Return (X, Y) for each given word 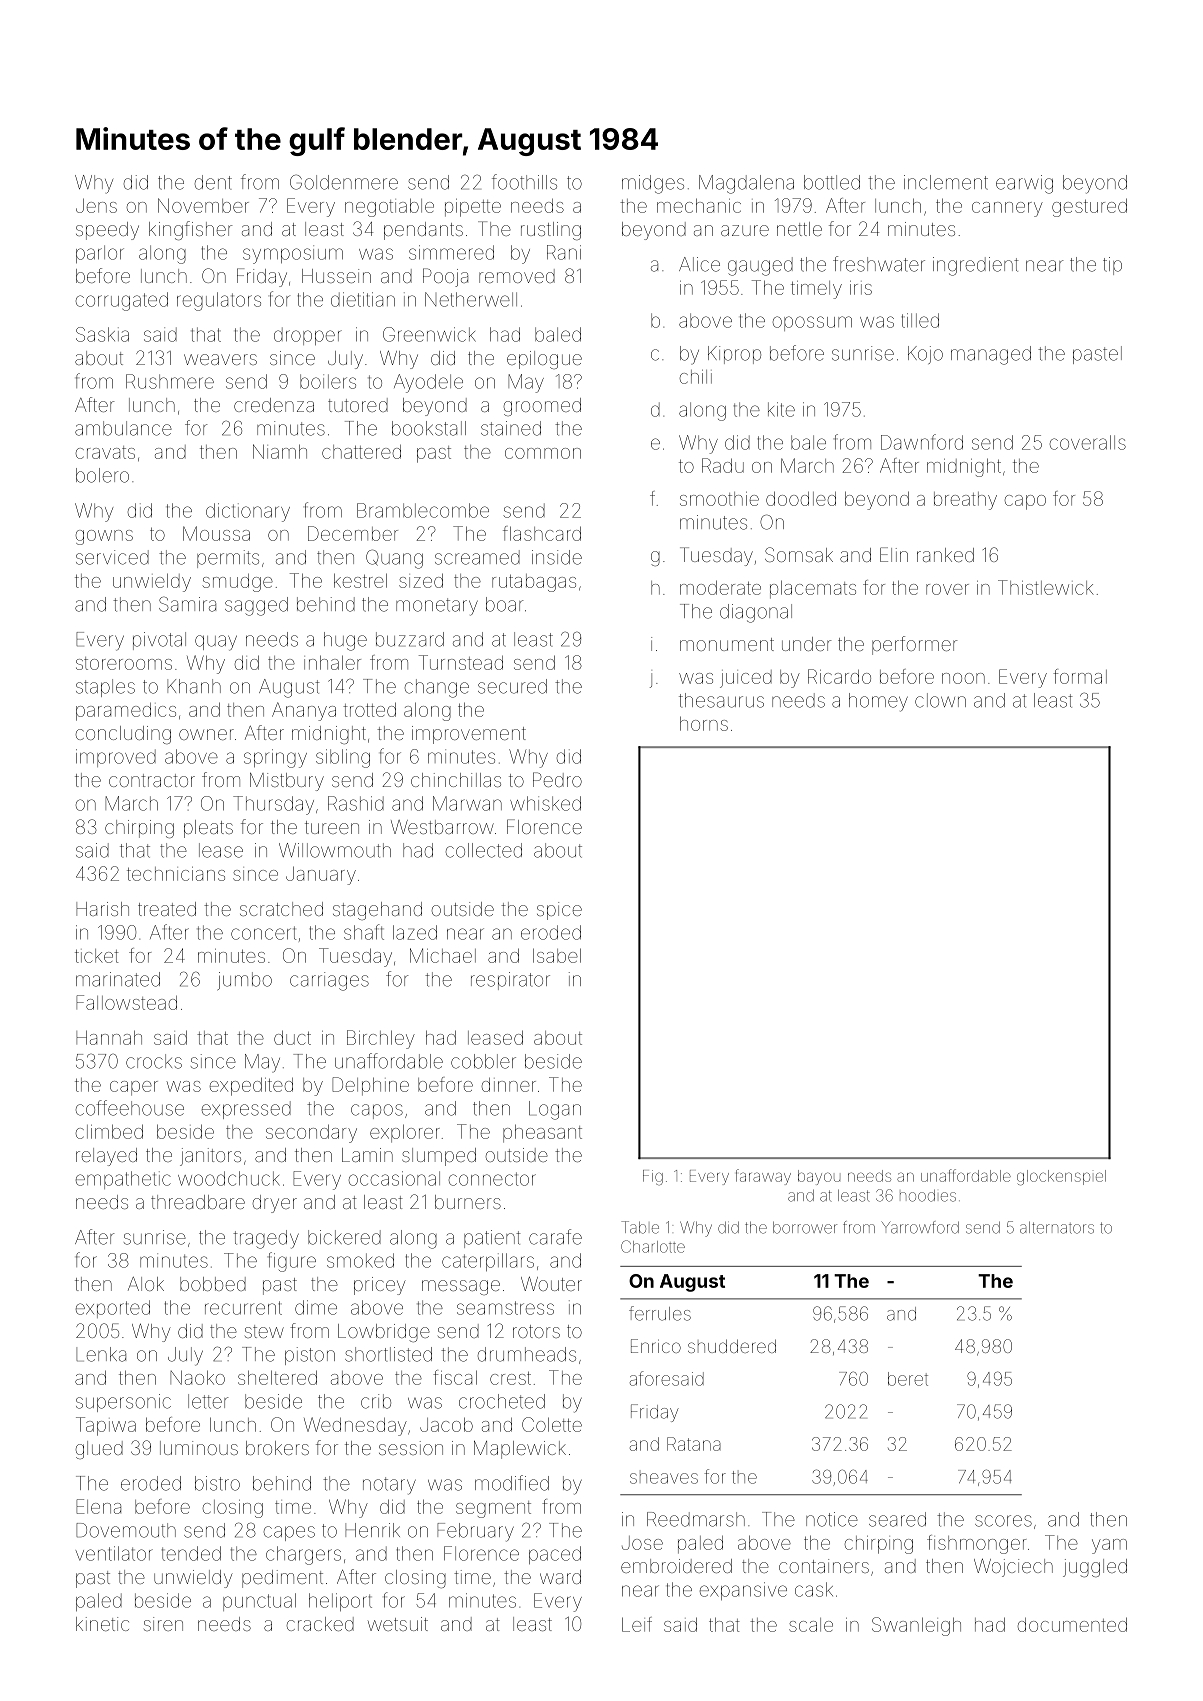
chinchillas (456, 780)
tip (1112, 266)
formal (1080, 676)
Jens (96, 205)
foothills (524, 182)
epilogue (544, 360)
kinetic (102, 1624)
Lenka (101, 1354)
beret (908, 1379)
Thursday (273, 805)
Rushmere (170, 381)
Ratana (694, 1444)
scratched (281, 909)
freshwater (879, 264)
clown (940, 700)
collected (484, 850)
